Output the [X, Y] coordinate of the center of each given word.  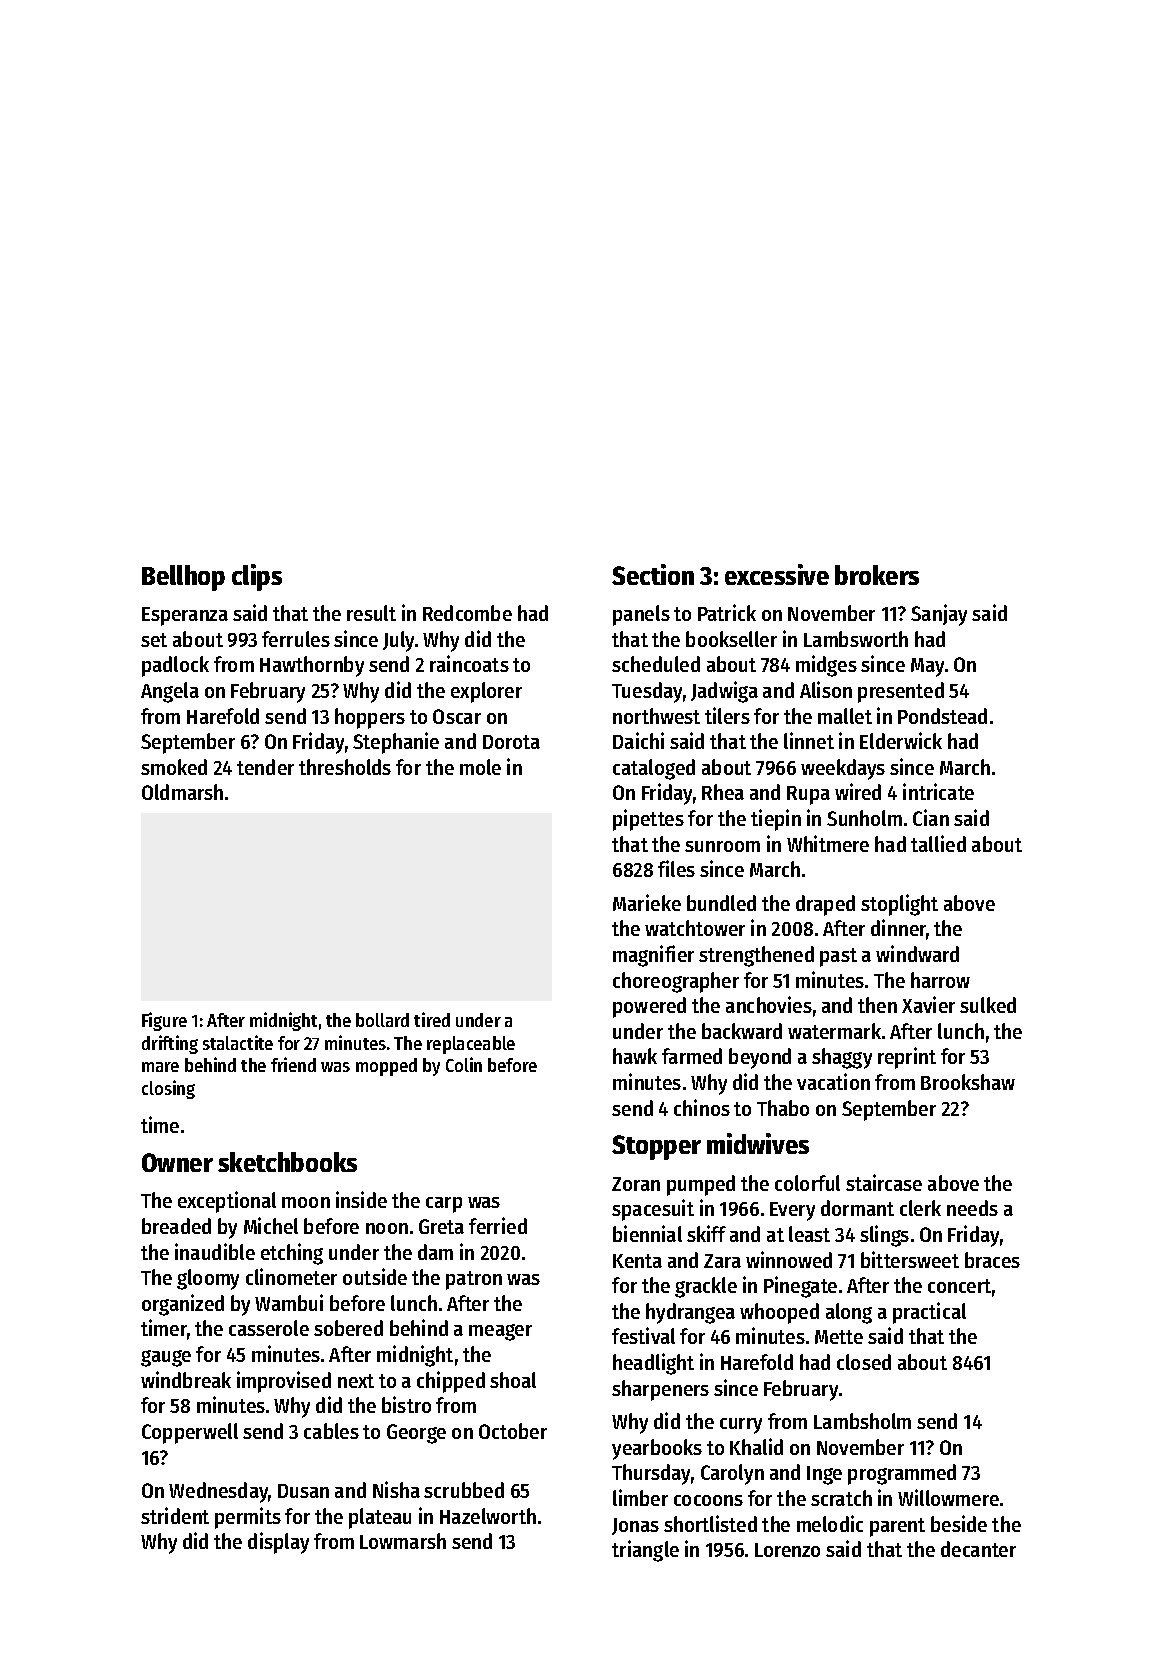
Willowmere [948, 1497]
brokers [877, 575]
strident [175, 1515]
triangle [645, 1551]
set [154, 640]
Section [653, 574]
